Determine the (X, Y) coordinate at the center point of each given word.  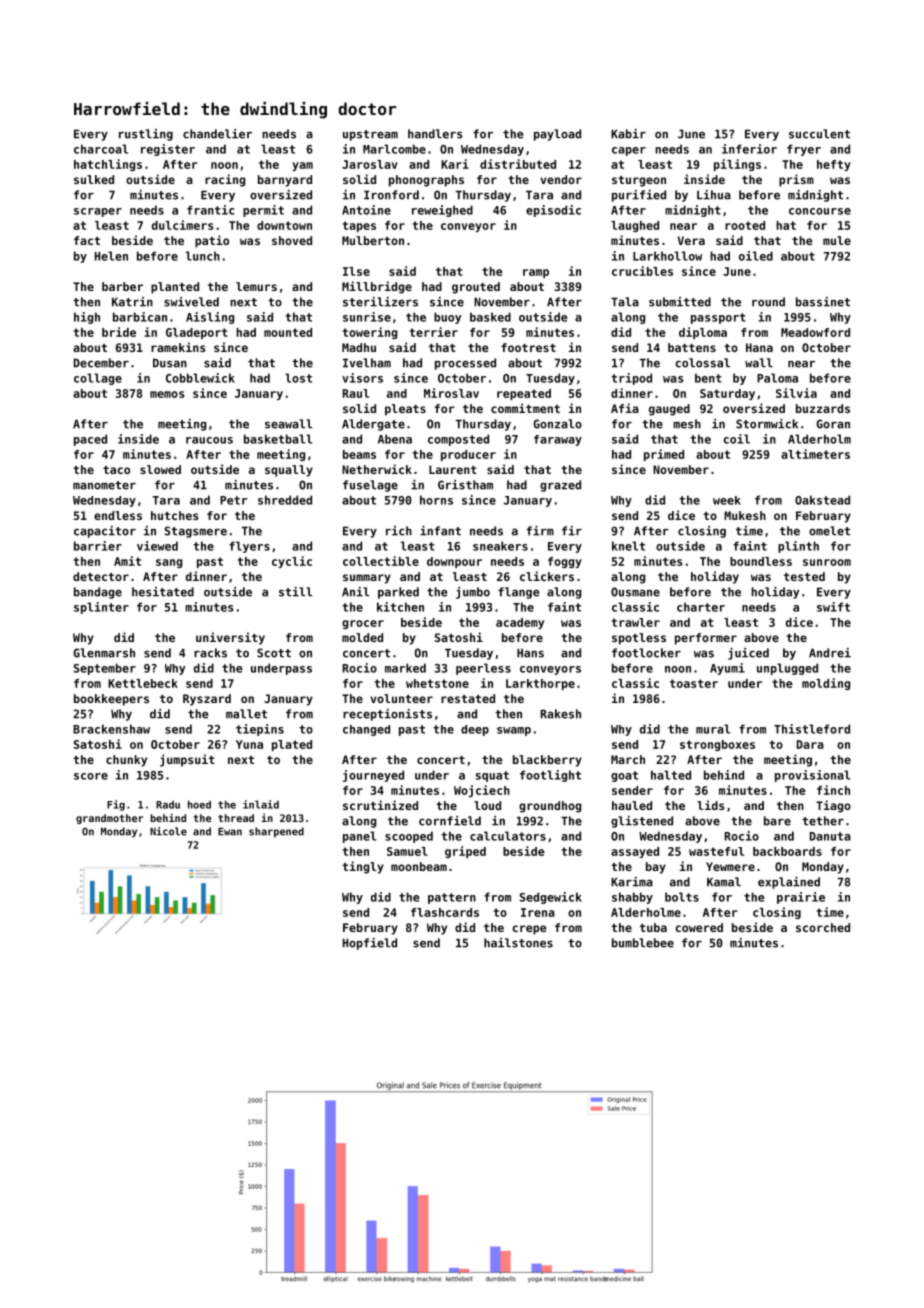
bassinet (823, 302)
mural (713, 729)
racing (225, 180)
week (727, 500)
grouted (476, 288)
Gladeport (197, 333)
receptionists (387, 715)
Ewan (230, 832)
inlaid (261, 804)
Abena (395, 439)
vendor (561, 179)
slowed (160, 469)
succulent (819, 134)
